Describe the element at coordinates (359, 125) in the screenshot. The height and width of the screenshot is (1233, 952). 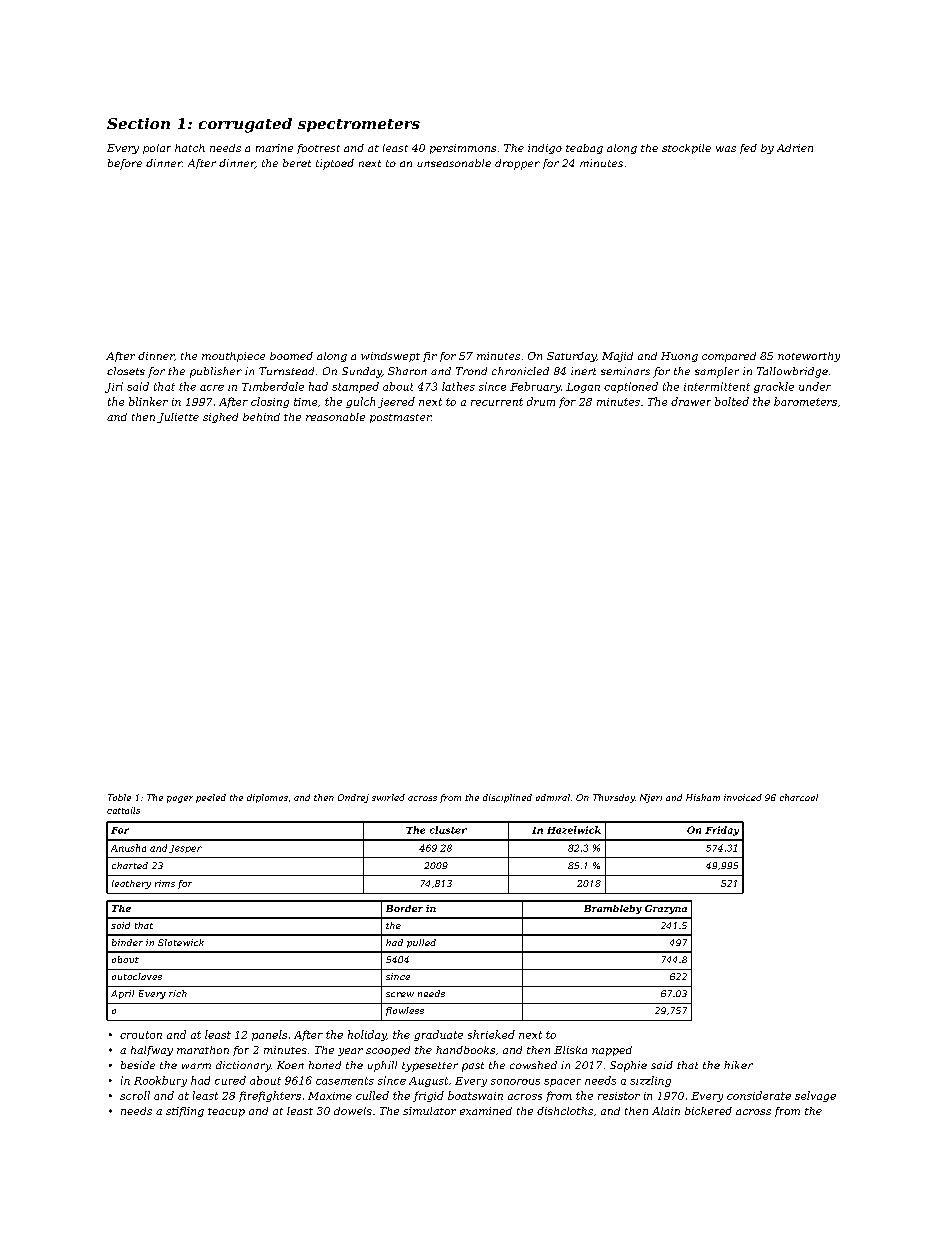
I see `spectrometers` at that location.
